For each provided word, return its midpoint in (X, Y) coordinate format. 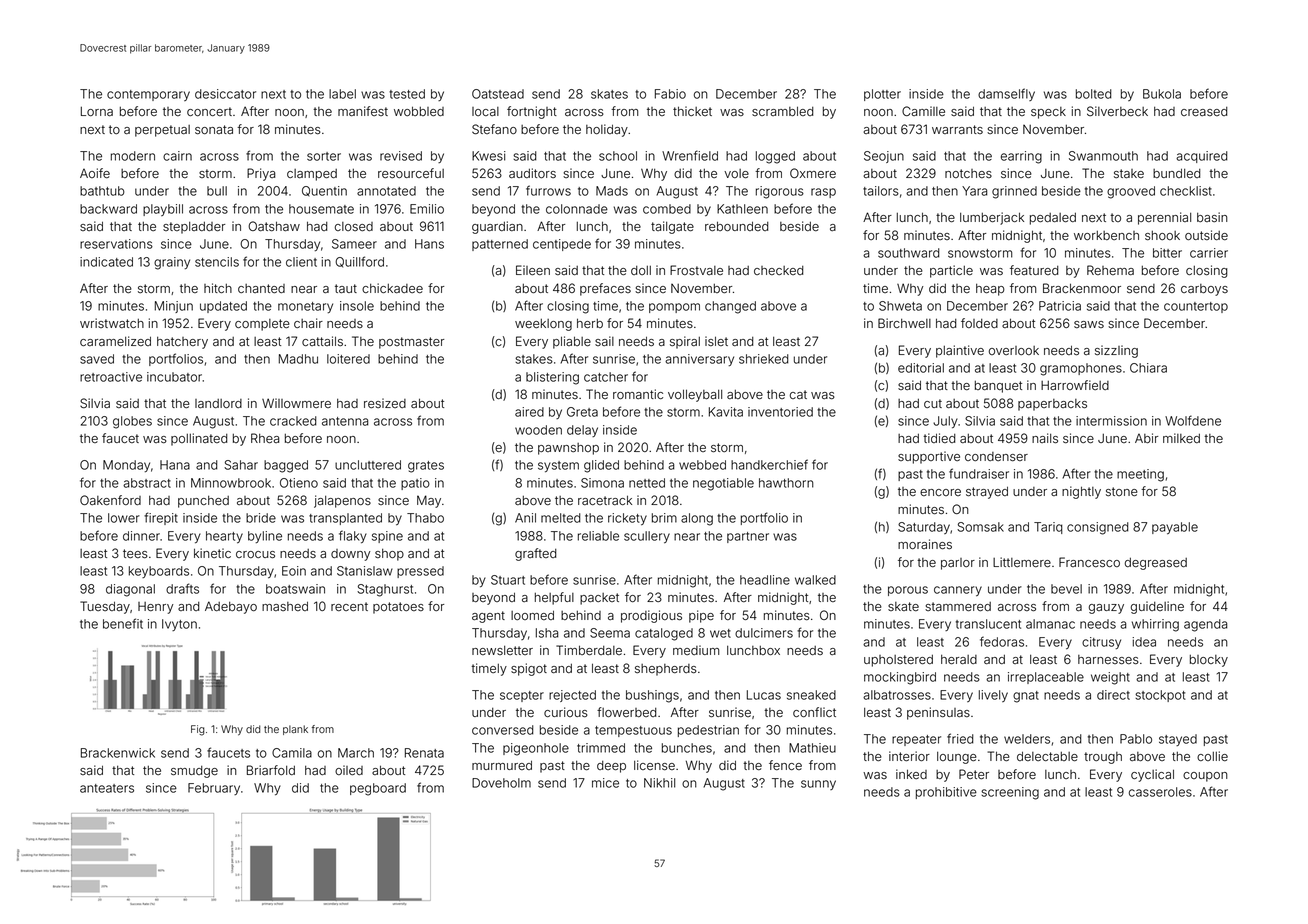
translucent (988, 624)
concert (209, 111)
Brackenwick (118, 753)
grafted (536, 554)
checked (779, 270)
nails (1045, 438)
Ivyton (179, 625)
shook (1162, 236)
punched (203, 502)
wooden (538, 430)
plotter (882, 95)
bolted (1094, 94)
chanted (261, 289)
